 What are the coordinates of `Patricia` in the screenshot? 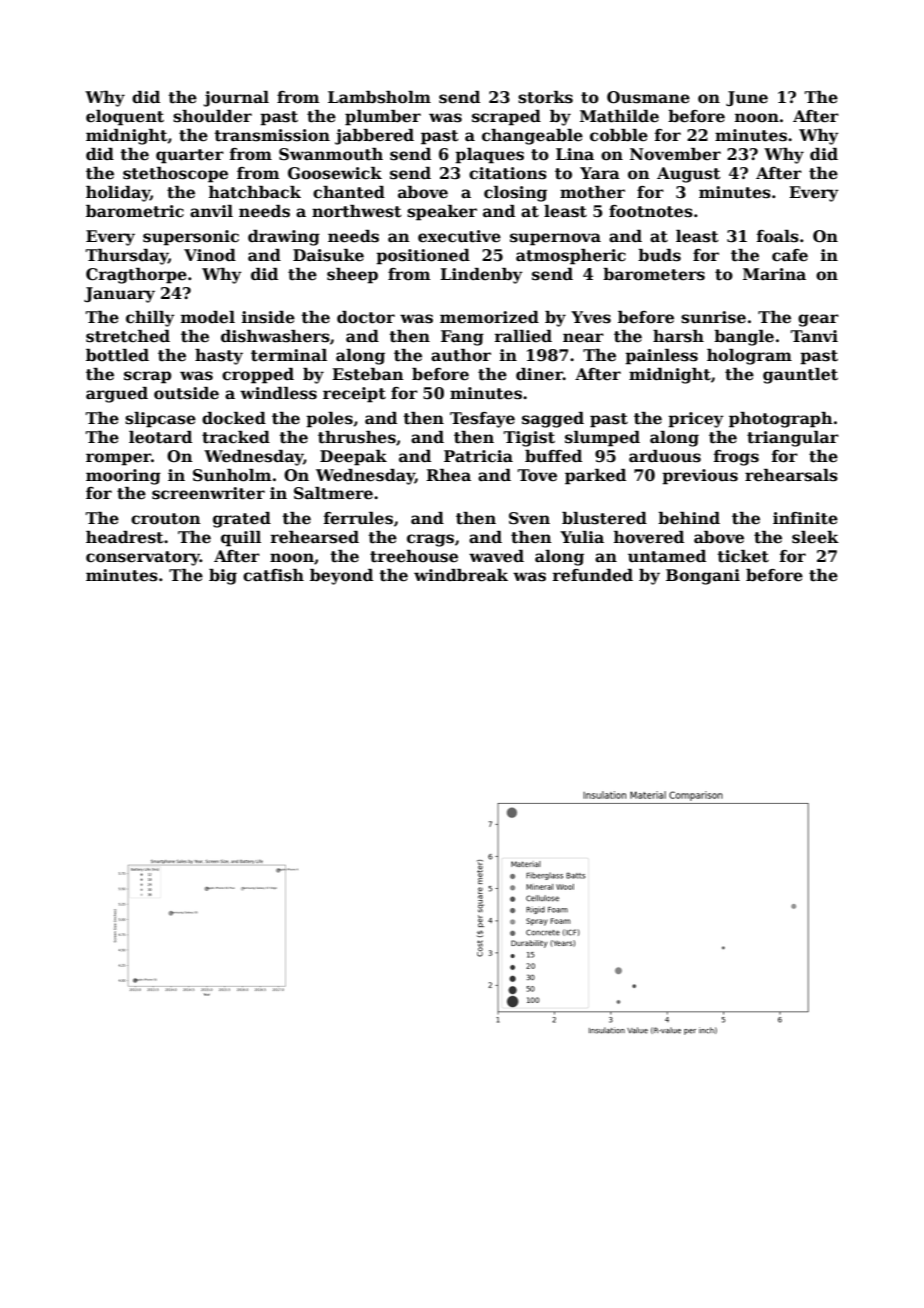 It's located at (478, 456).
